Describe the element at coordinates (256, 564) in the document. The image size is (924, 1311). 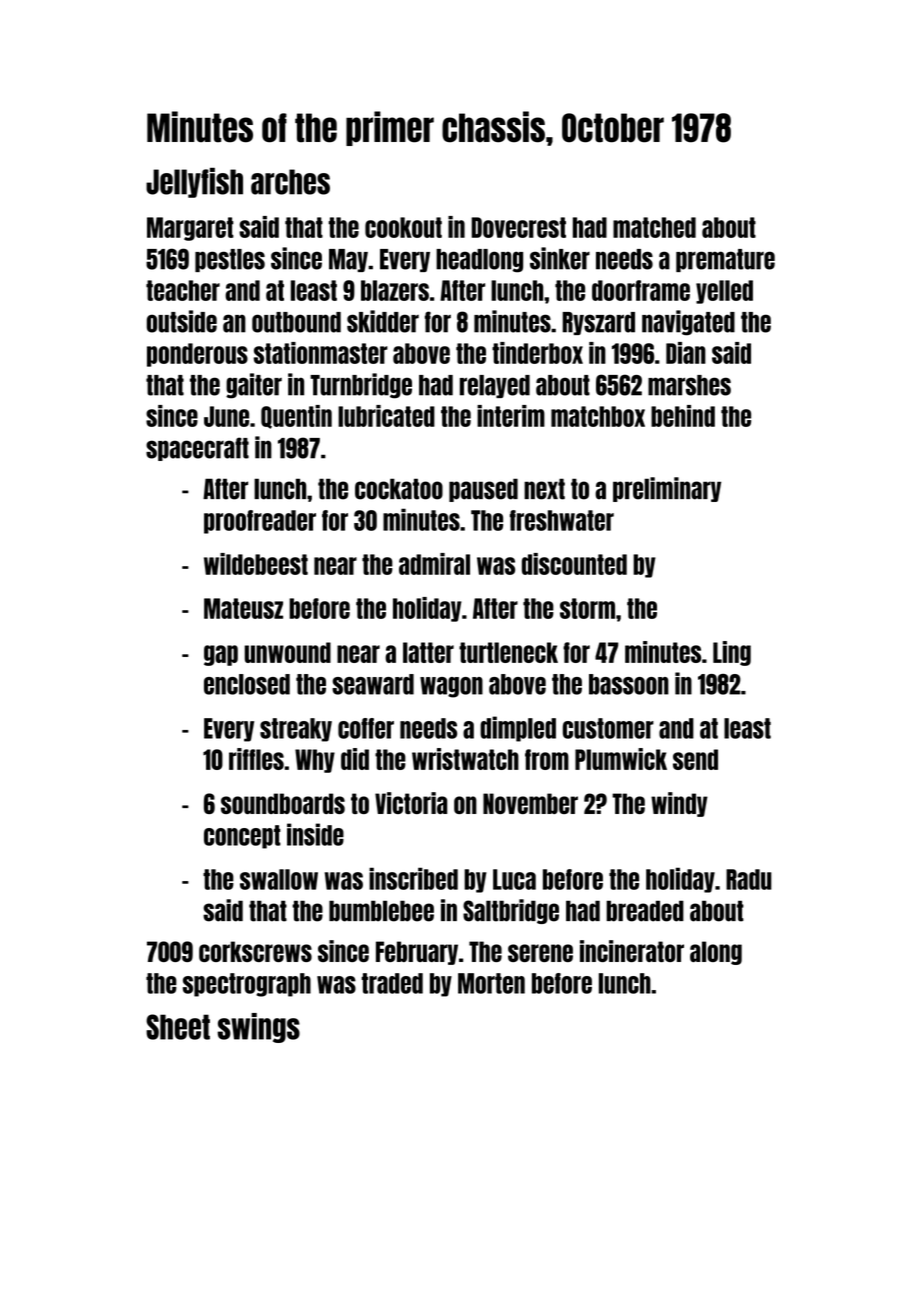
I see `wildebeest` at that location.
